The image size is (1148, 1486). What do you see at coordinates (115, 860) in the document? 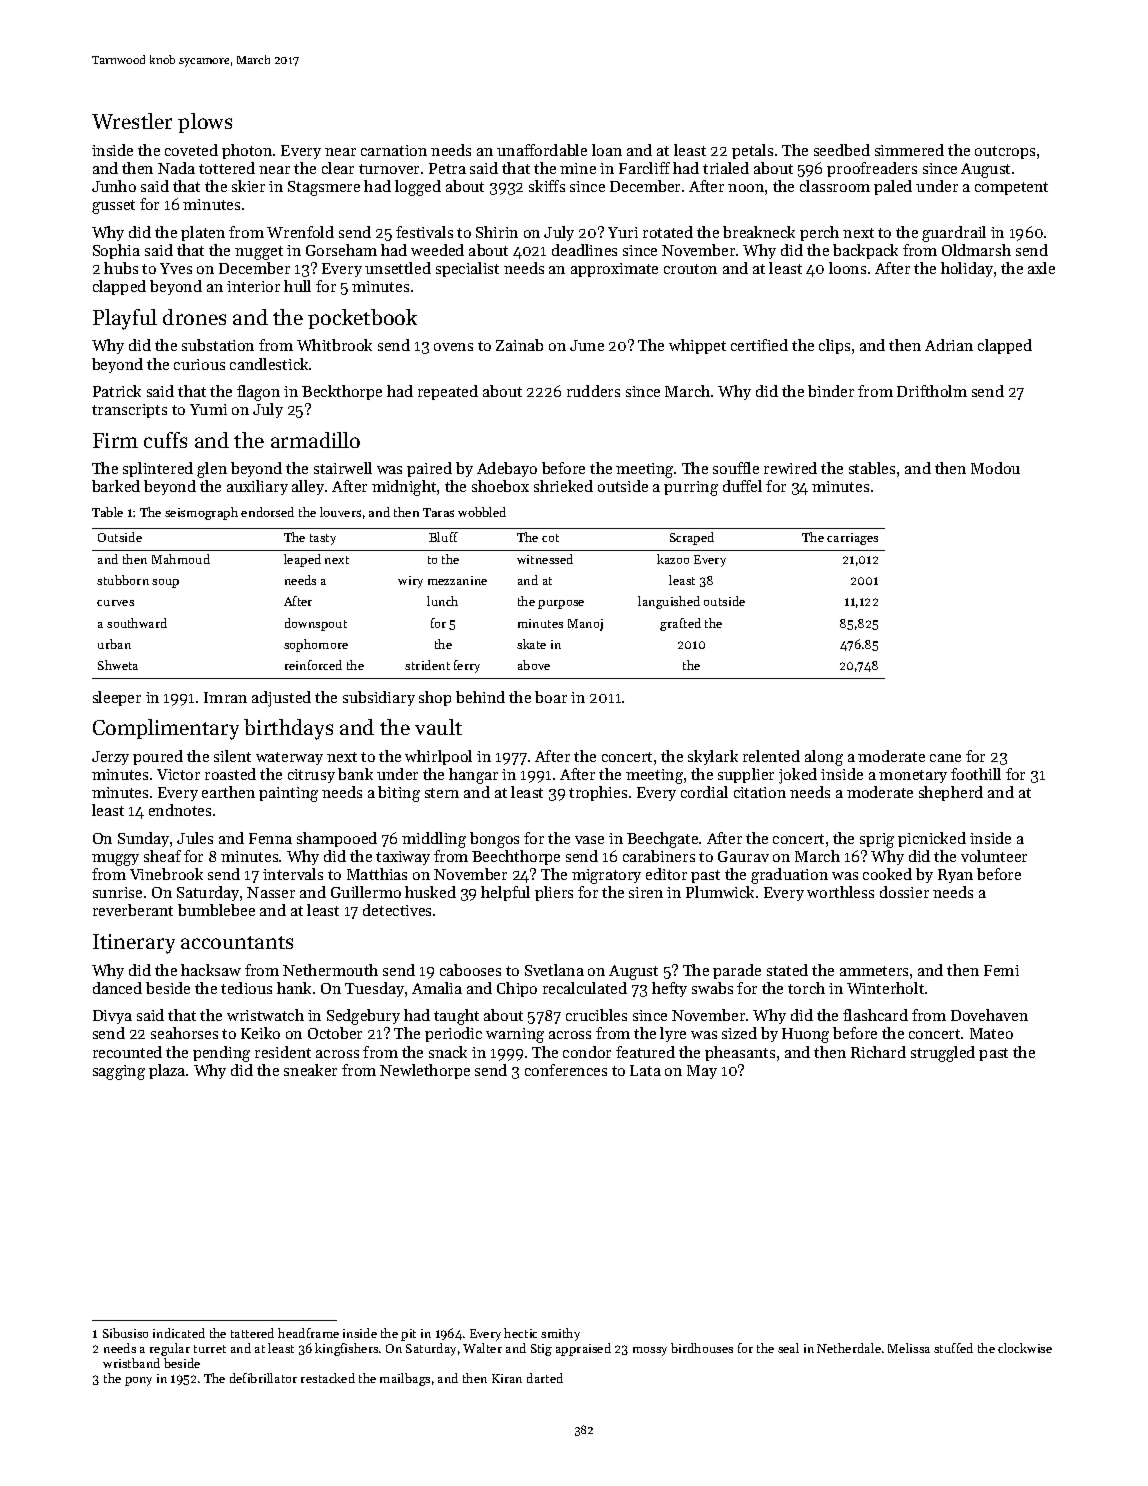
I see `muggy` at bounding box center [115, 860].
